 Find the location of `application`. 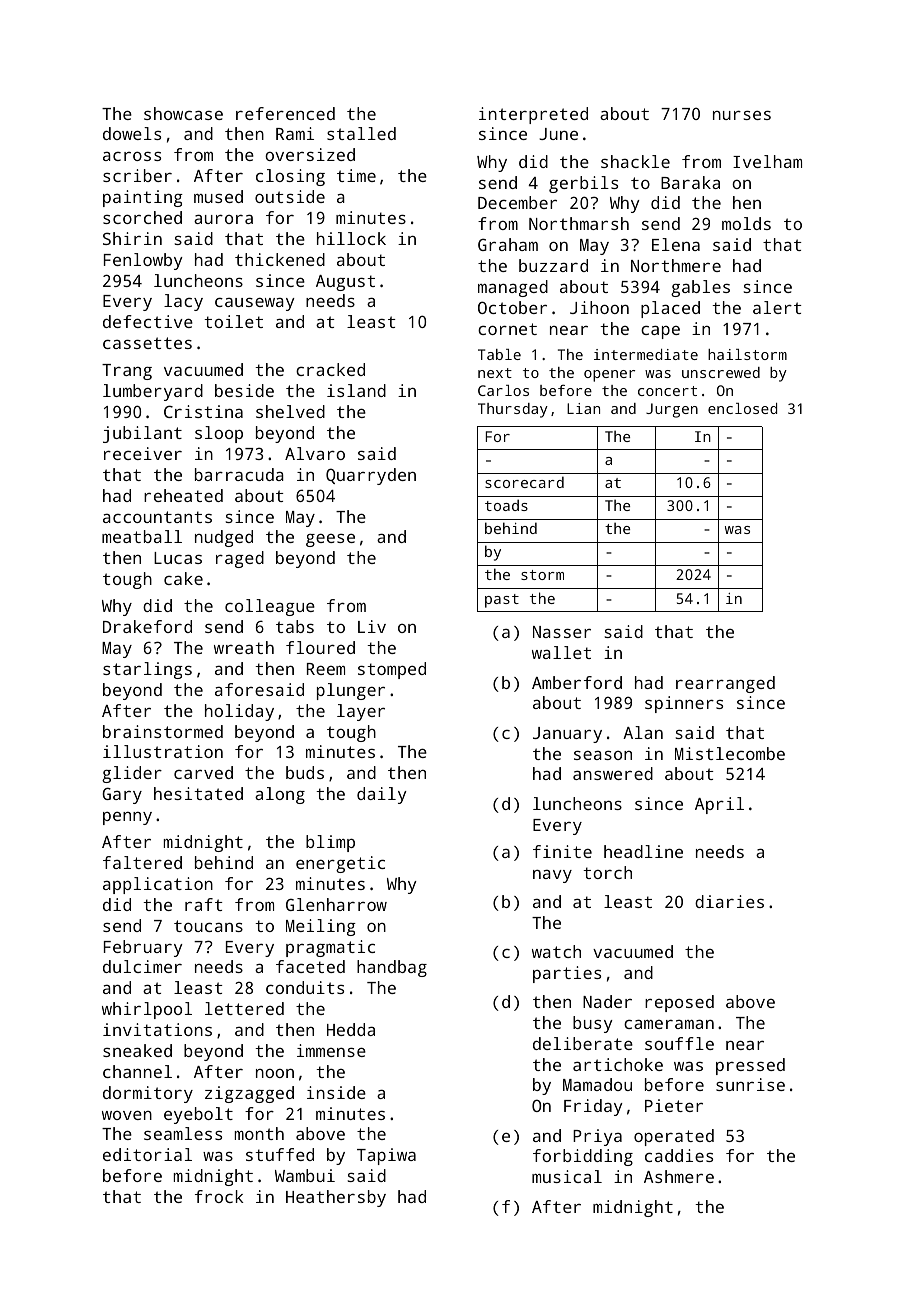

application is located at coordinates (158, 885).
